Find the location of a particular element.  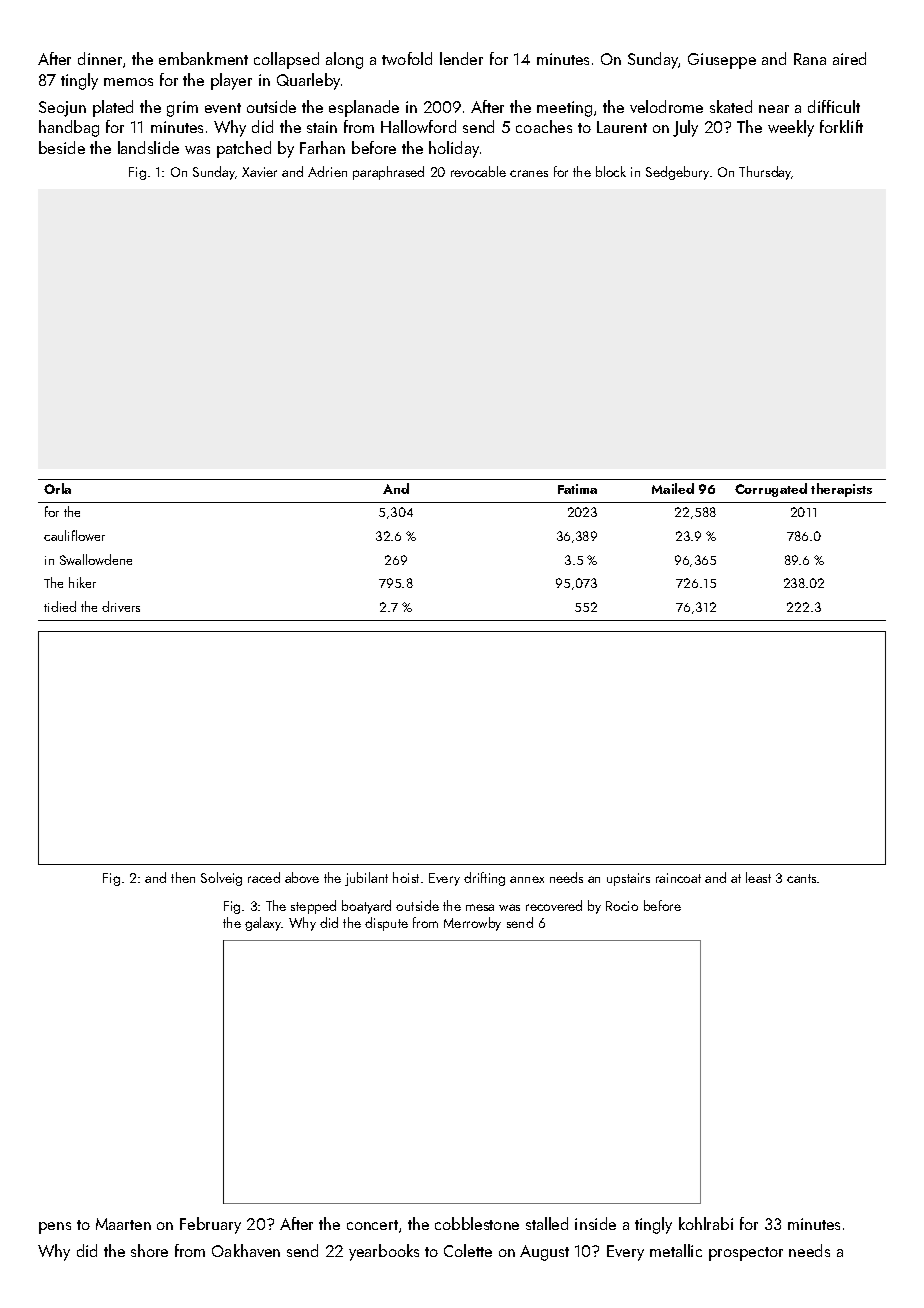

then is located at coordinates (183, 877).
